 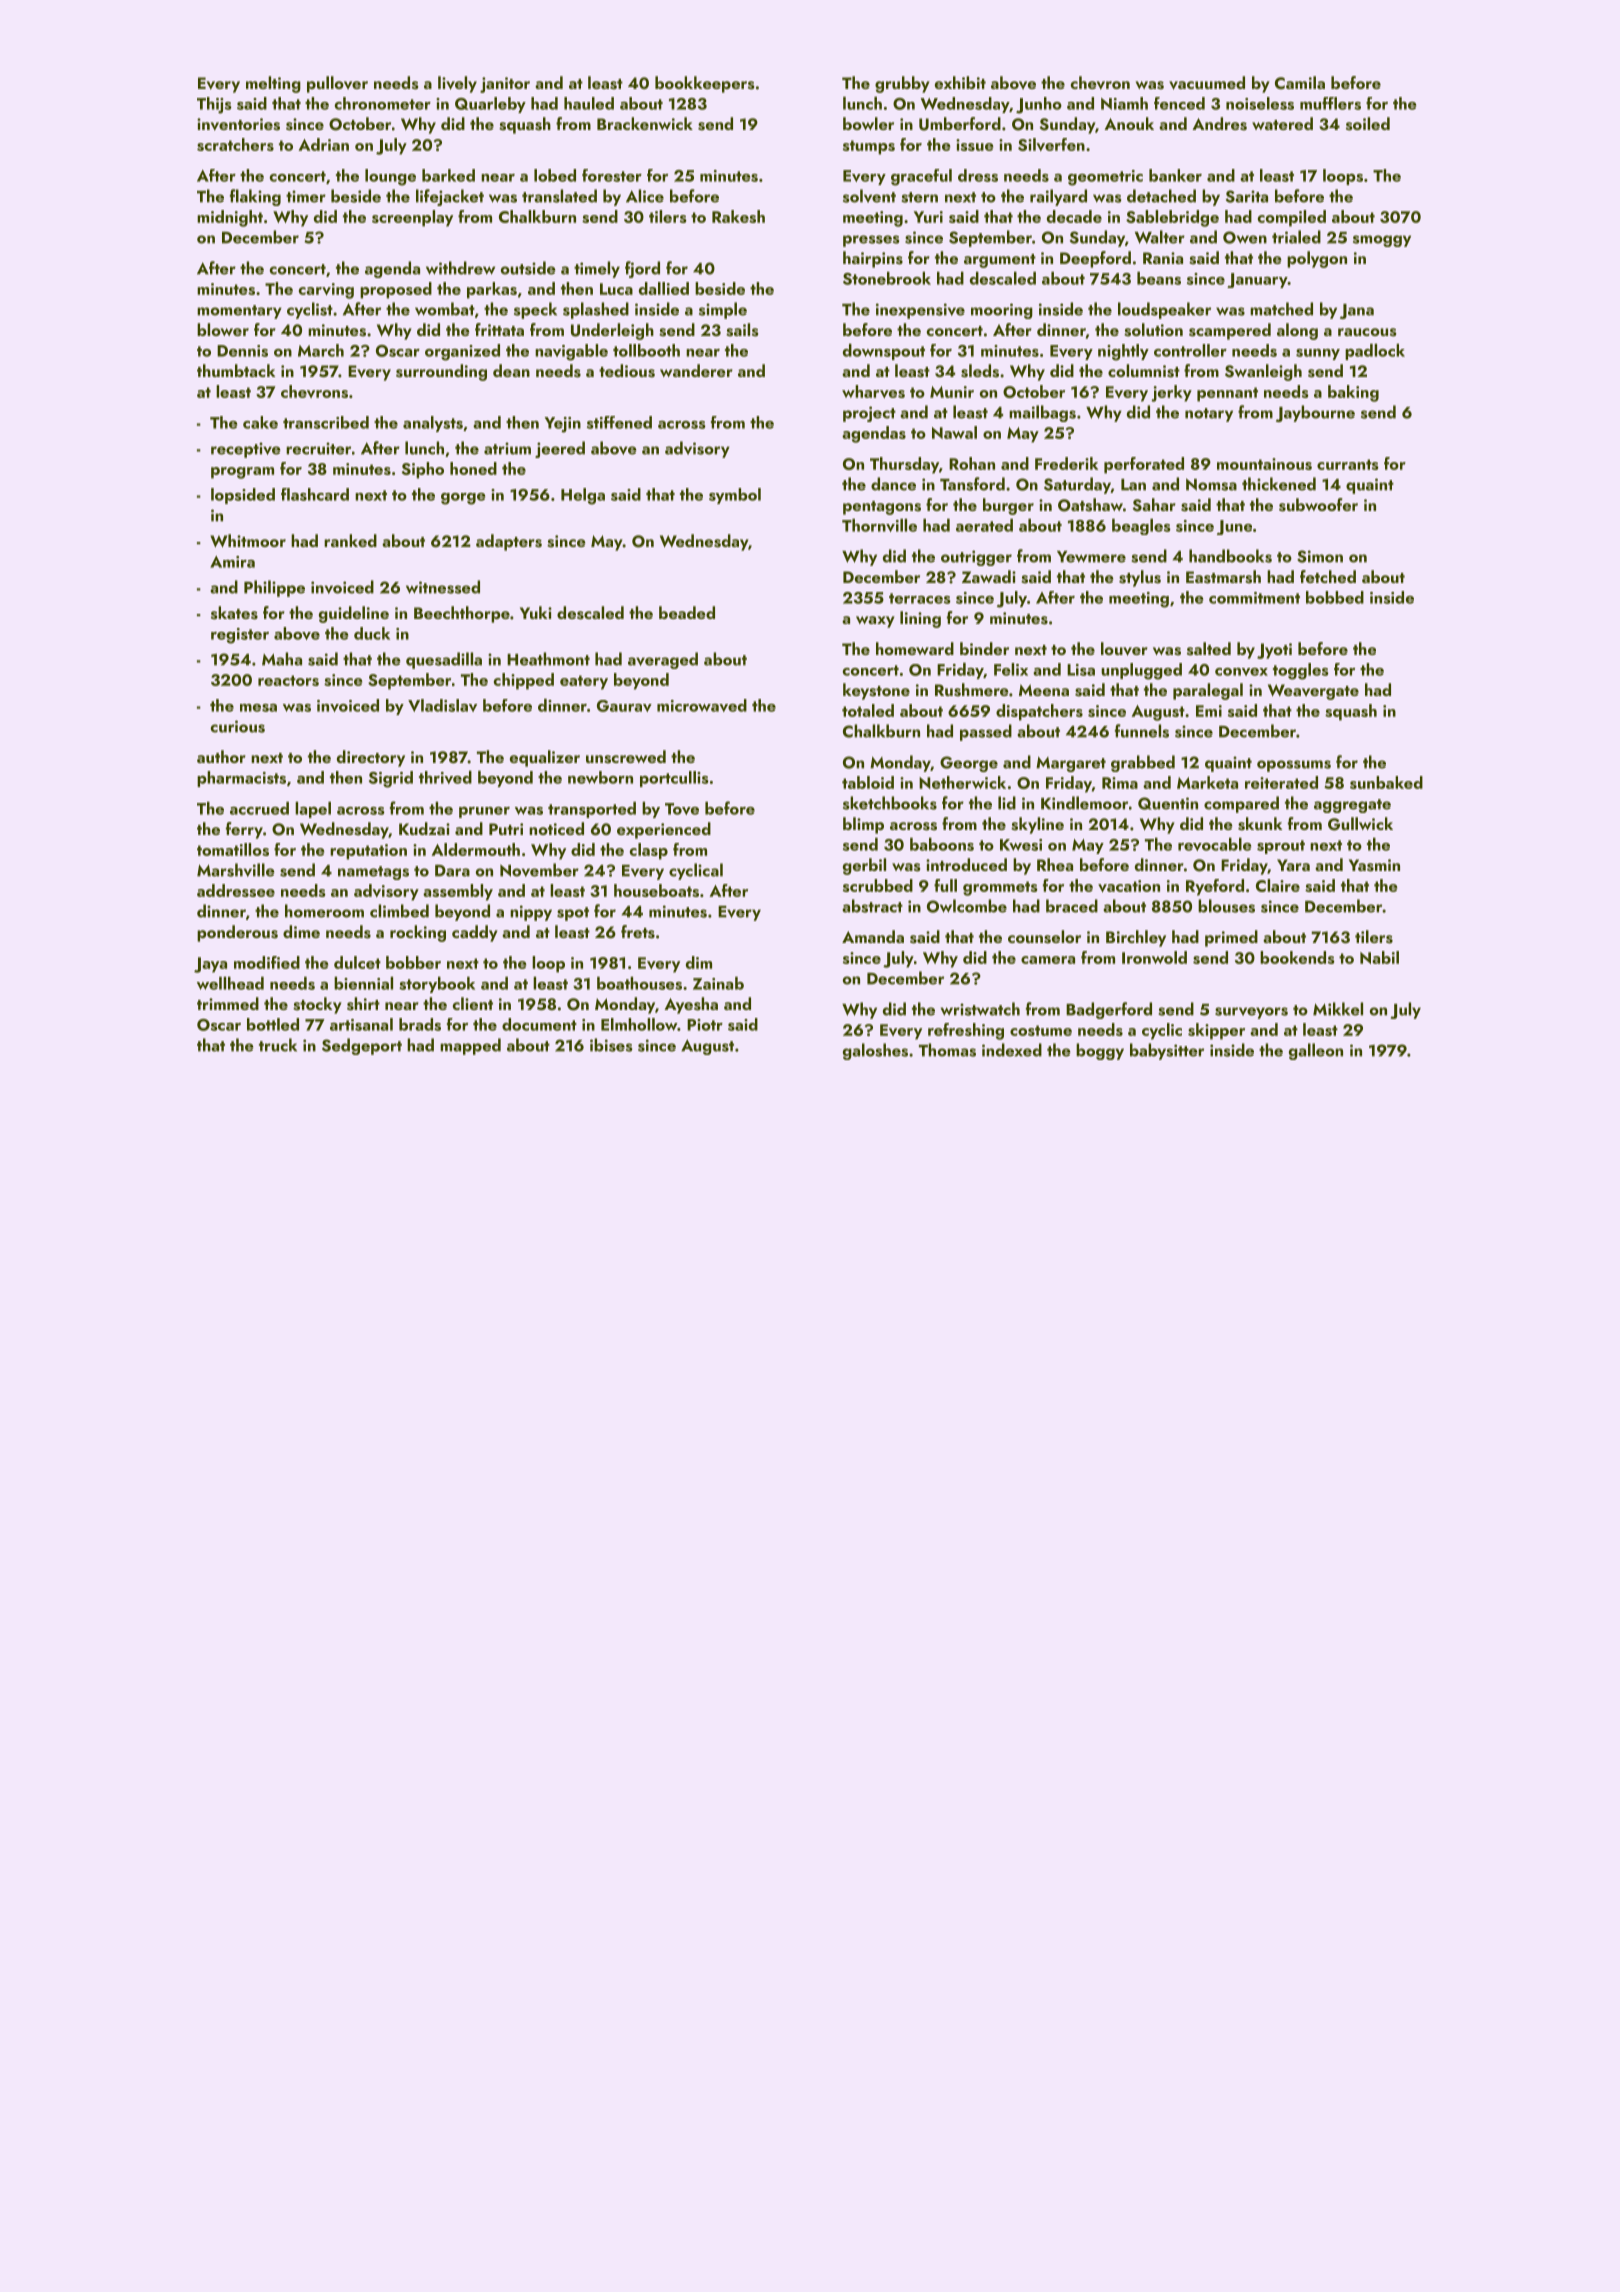 What do you see at coordinates (1254, 598) in the document?
I see `commitment` at bounding box center [1254, 598].
